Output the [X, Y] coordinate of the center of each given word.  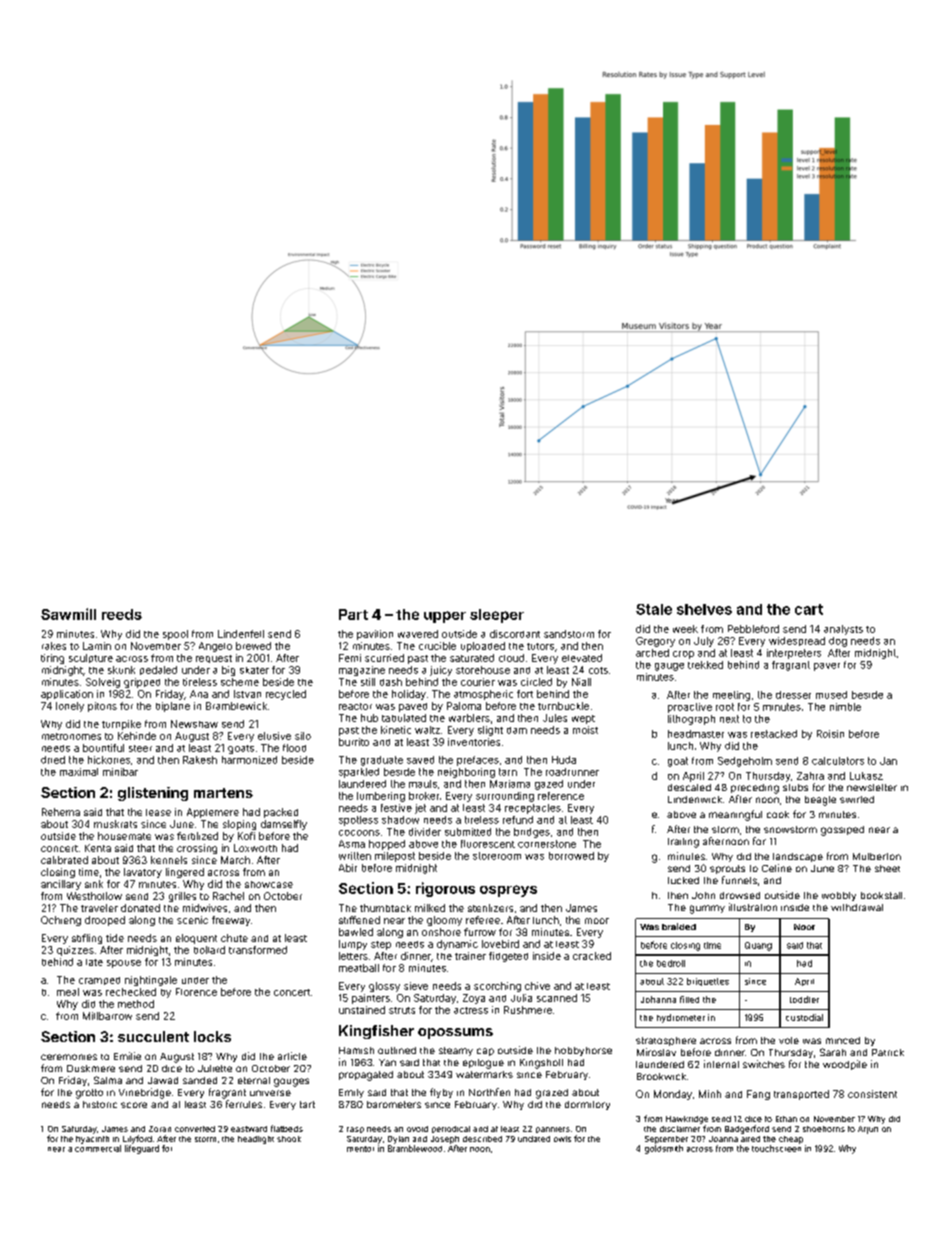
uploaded [483, 647]
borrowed [571, 856]
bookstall [881, 895]
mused [831, 695]
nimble [845, 707]
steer [140, 748]
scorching [497, 987]
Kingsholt [541, 1064]
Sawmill [68, 614]
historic [100, 1104]
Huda [564, 760]
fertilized [197, 836]
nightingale [151, 981]
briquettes [708, 982]
